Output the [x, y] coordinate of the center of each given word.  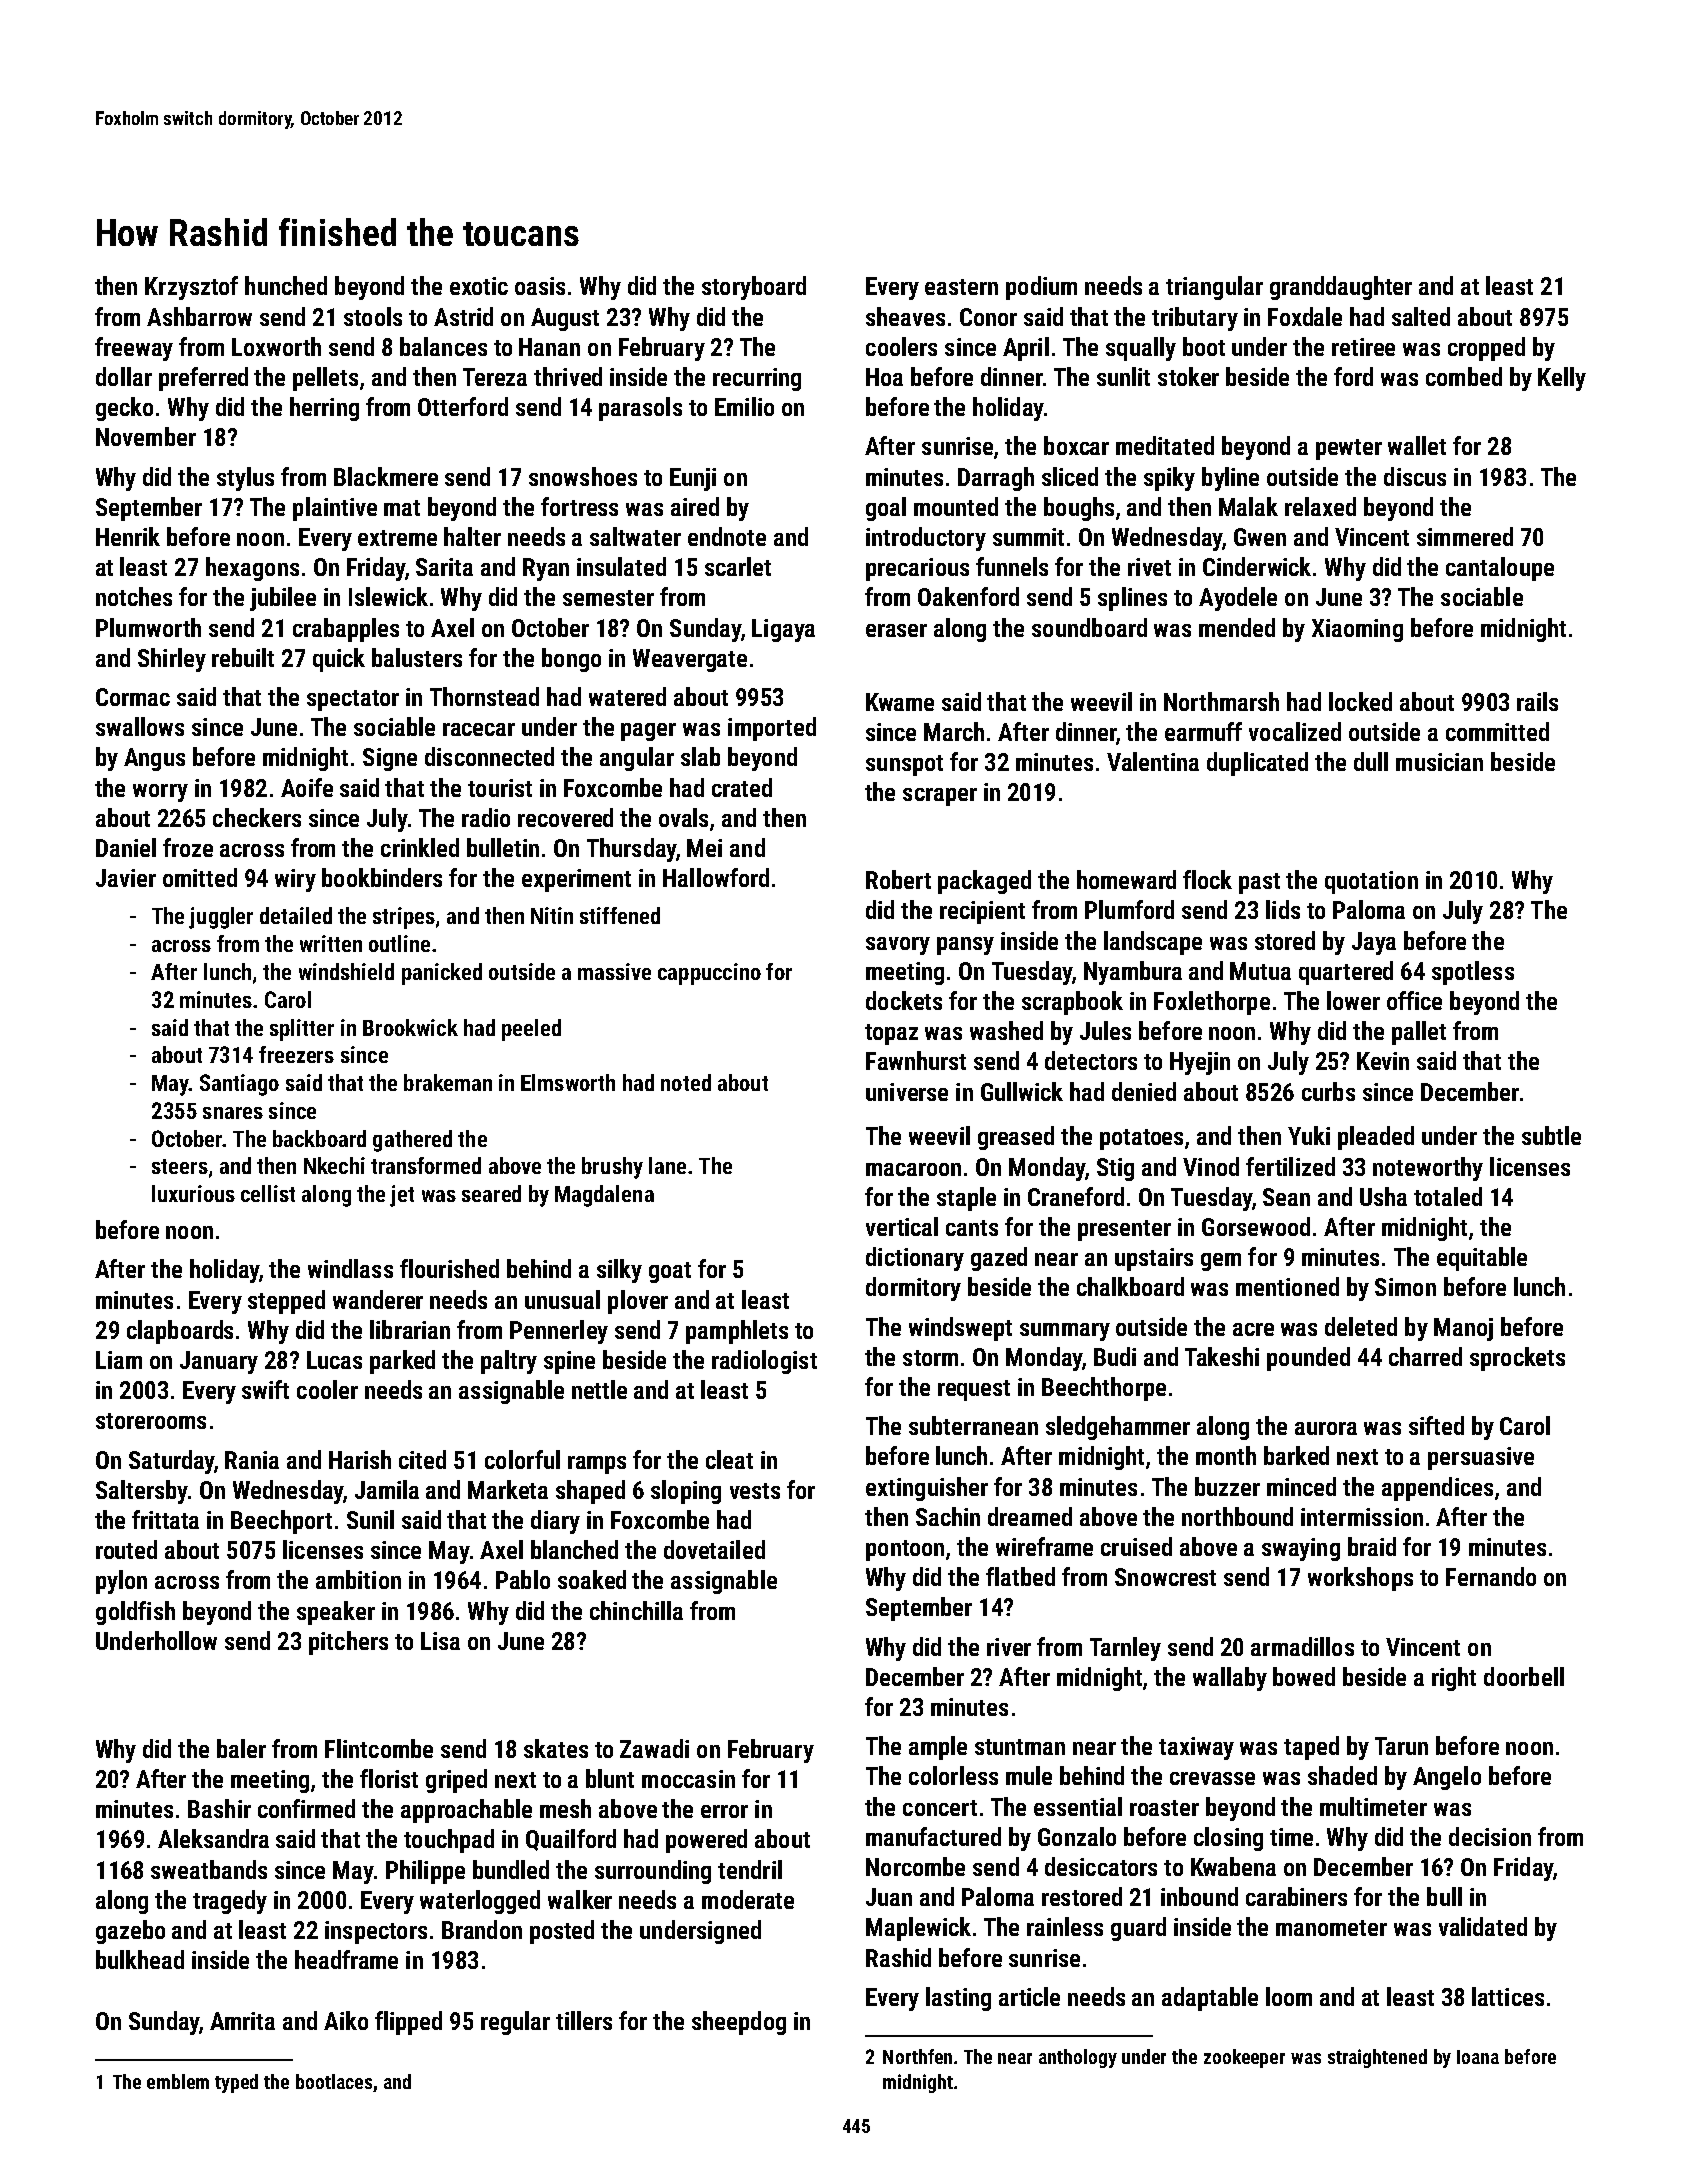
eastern [961, 287]
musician [1439, 762]
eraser [896, 630]
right [1454, 1679]
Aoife [307, 787]
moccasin [688, 1779]
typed [236, 2083]
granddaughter [1341, 288]
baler [241, 1748]
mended [1237, 627]
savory [898, 946]
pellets [325, 379]
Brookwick [410, 1027]
